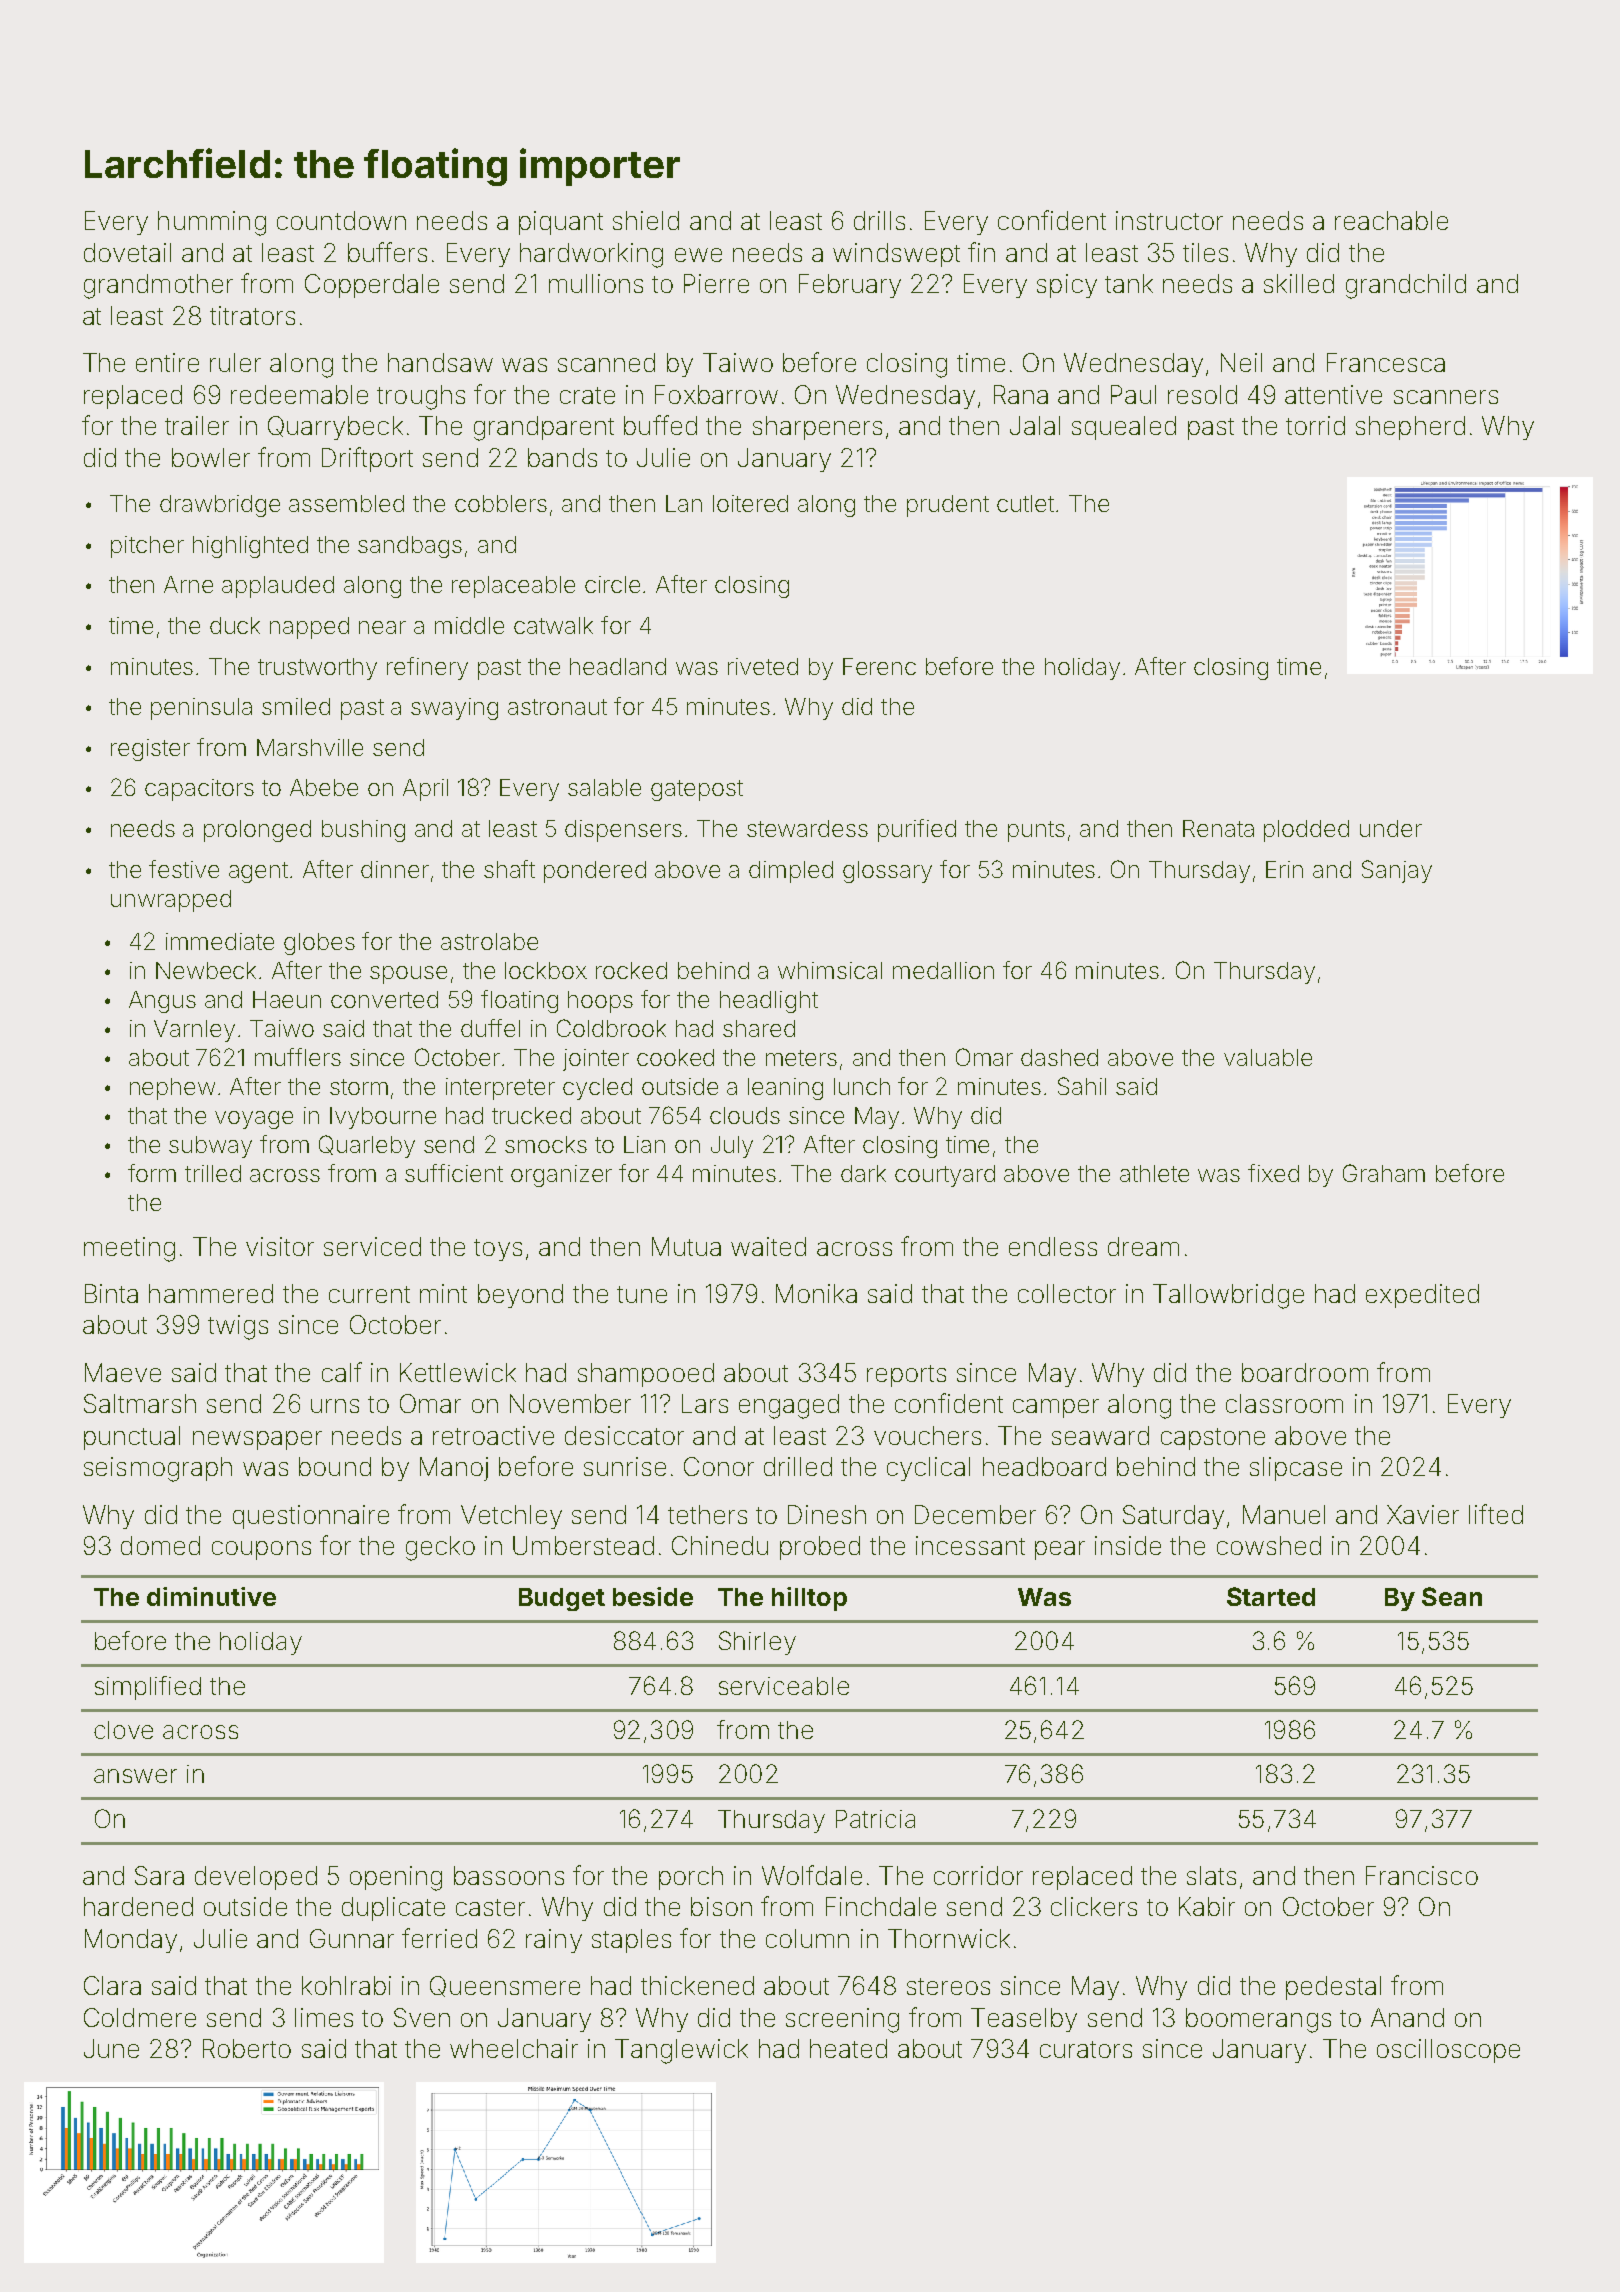  I want to click on Patricia, so click(875, 1819).
